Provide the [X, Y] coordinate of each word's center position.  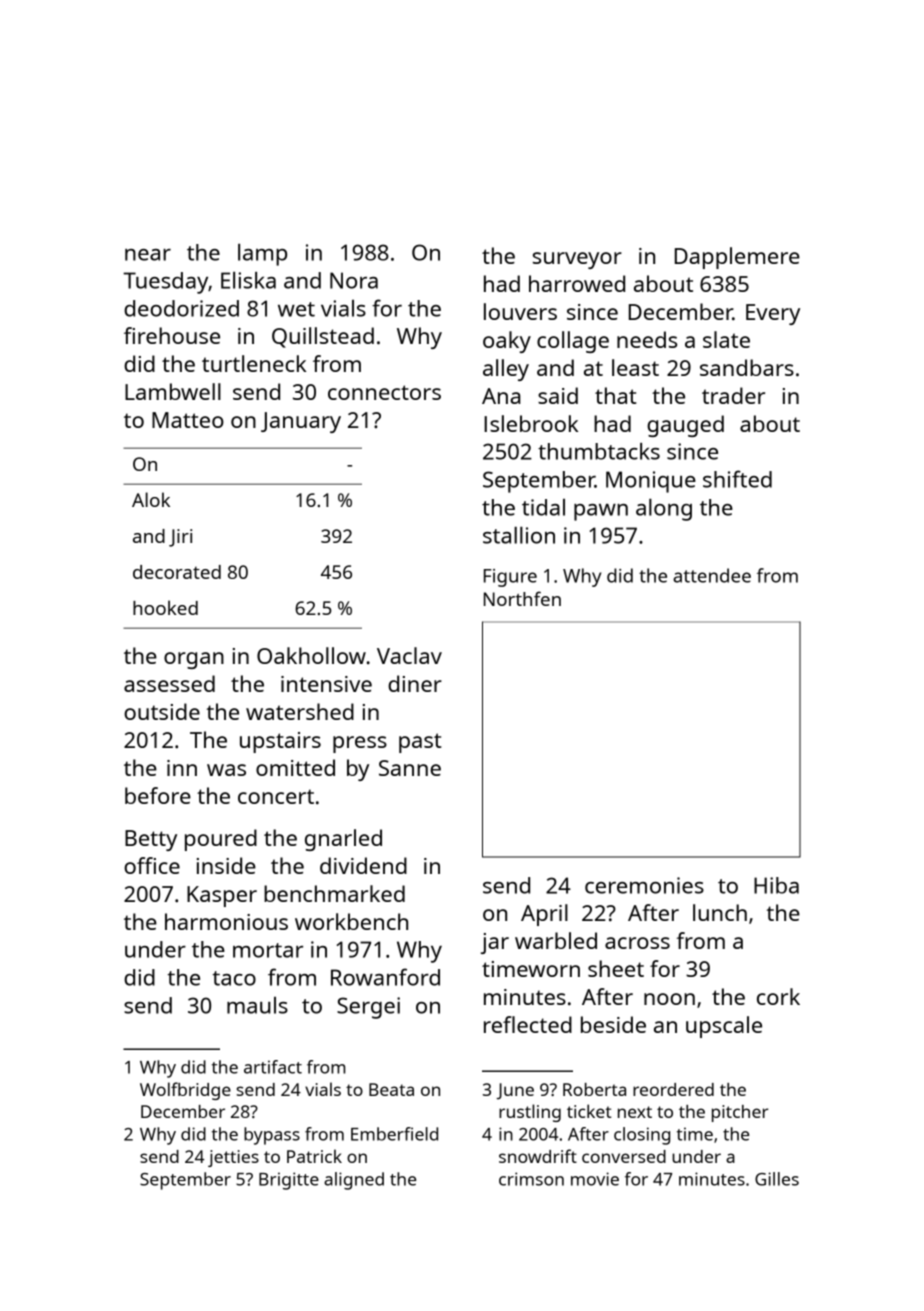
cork [778, 996]
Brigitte [289, 1181]
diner [415, 683]
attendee [712, 575]
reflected [528, 1024]
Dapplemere [737, 258]
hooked [165, 607]
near [148, 255]
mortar [268, 950]
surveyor [577, 260]
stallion [519, 535]
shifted [737, 479]
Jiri [180, 538]
